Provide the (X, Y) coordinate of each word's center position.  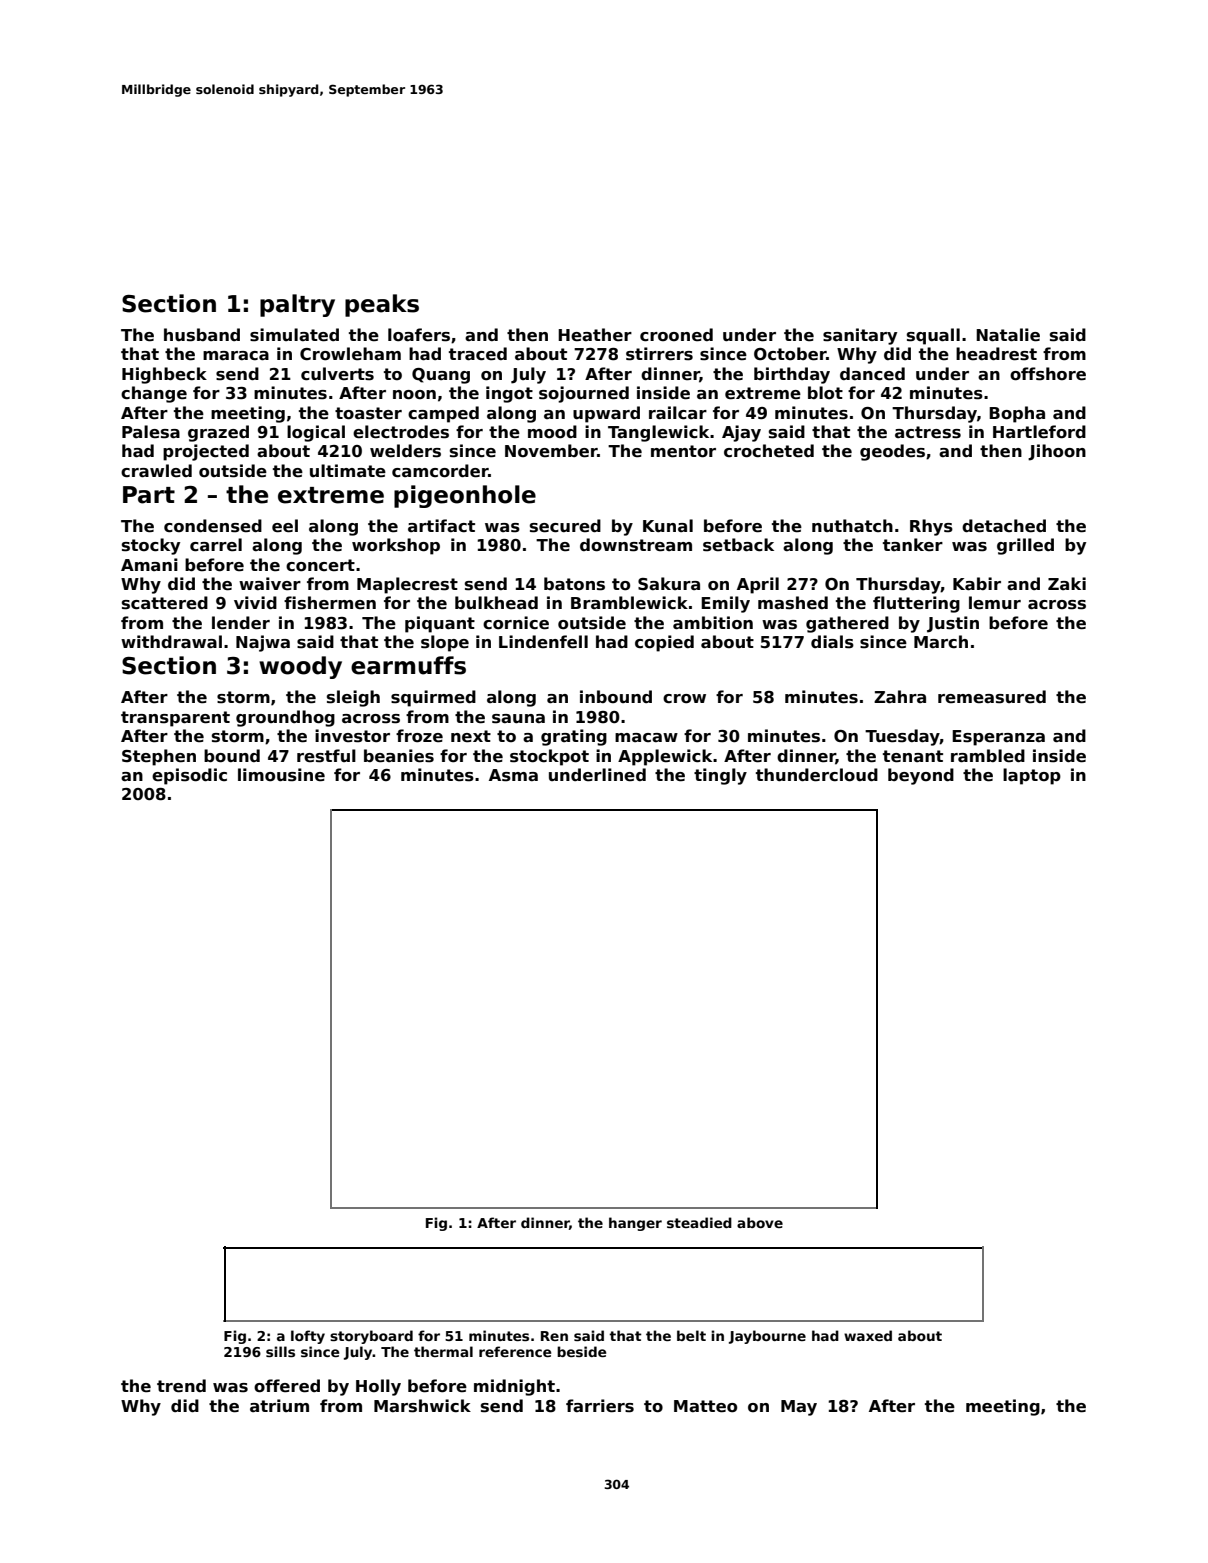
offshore (1048, 374)
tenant (913, 756)
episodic (189, 776)
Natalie (1008, 335)
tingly (720, 776)
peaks (382, 305)
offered (287, 1386)
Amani (149, 564)
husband (202, 335)
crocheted (769, 451)
